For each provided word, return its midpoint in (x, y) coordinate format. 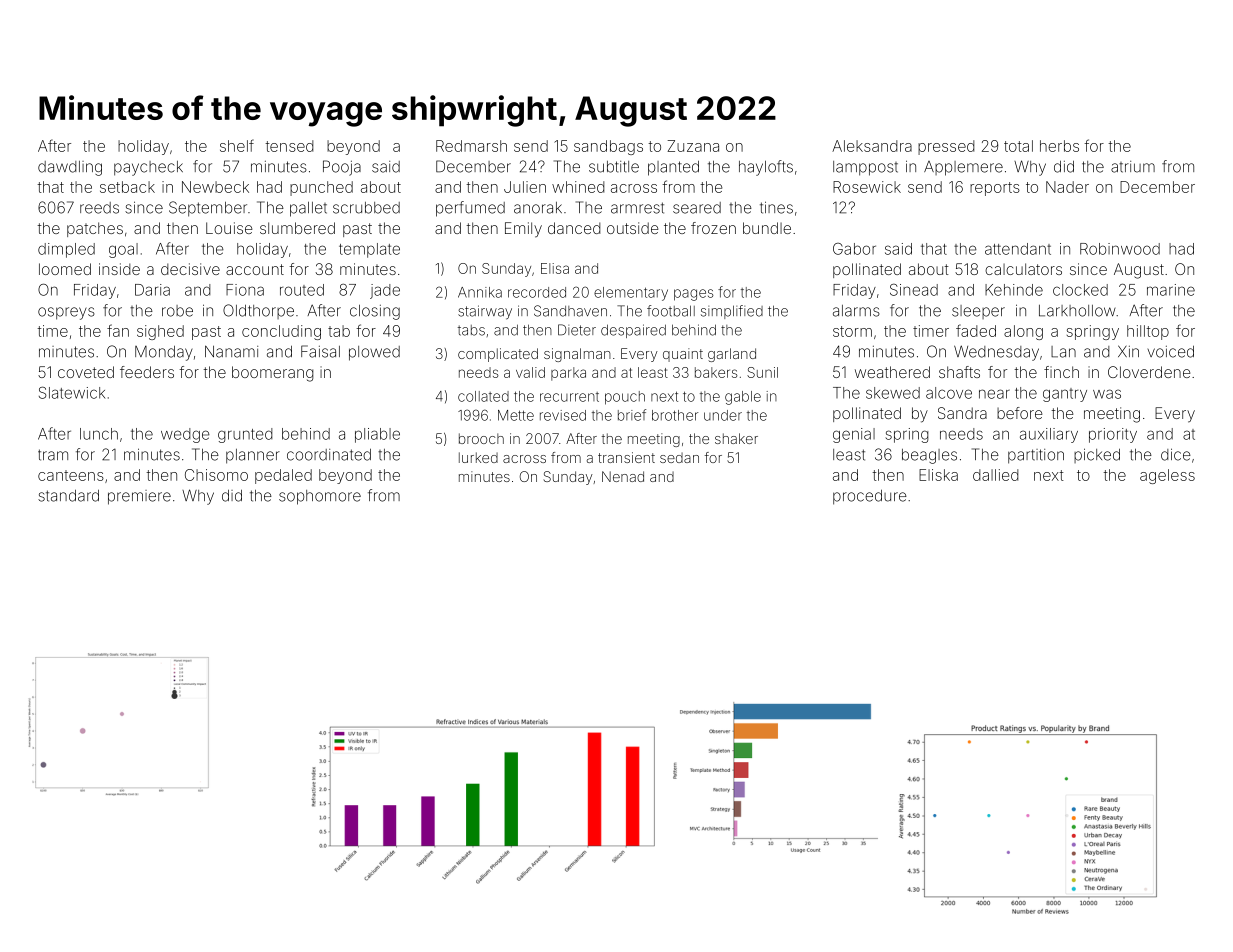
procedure (870, 497)
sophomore (320, 497)
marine (1171, 290)
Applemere (963, 168)
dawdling (70, 168)
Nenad (623, 476)
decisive (190, 269)
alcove (949, 393)
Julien (525, 187)
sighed (160, 332)
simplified (732, 312)
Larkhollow (1077, 311)
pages (694, 295)
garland (732, 355)
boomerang (273, 374)
